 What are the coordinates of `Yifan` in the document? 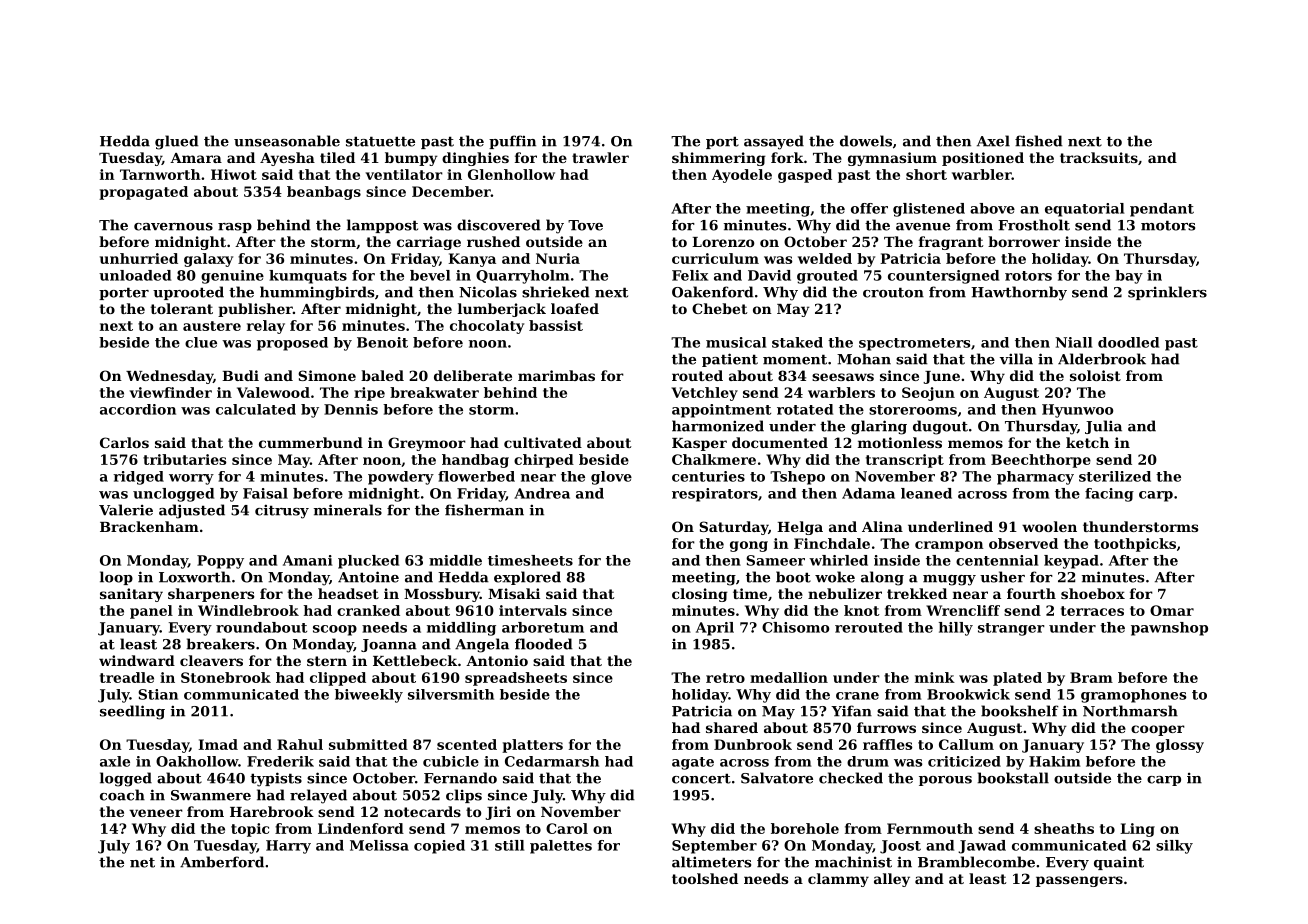 It's located at (851, 711).
